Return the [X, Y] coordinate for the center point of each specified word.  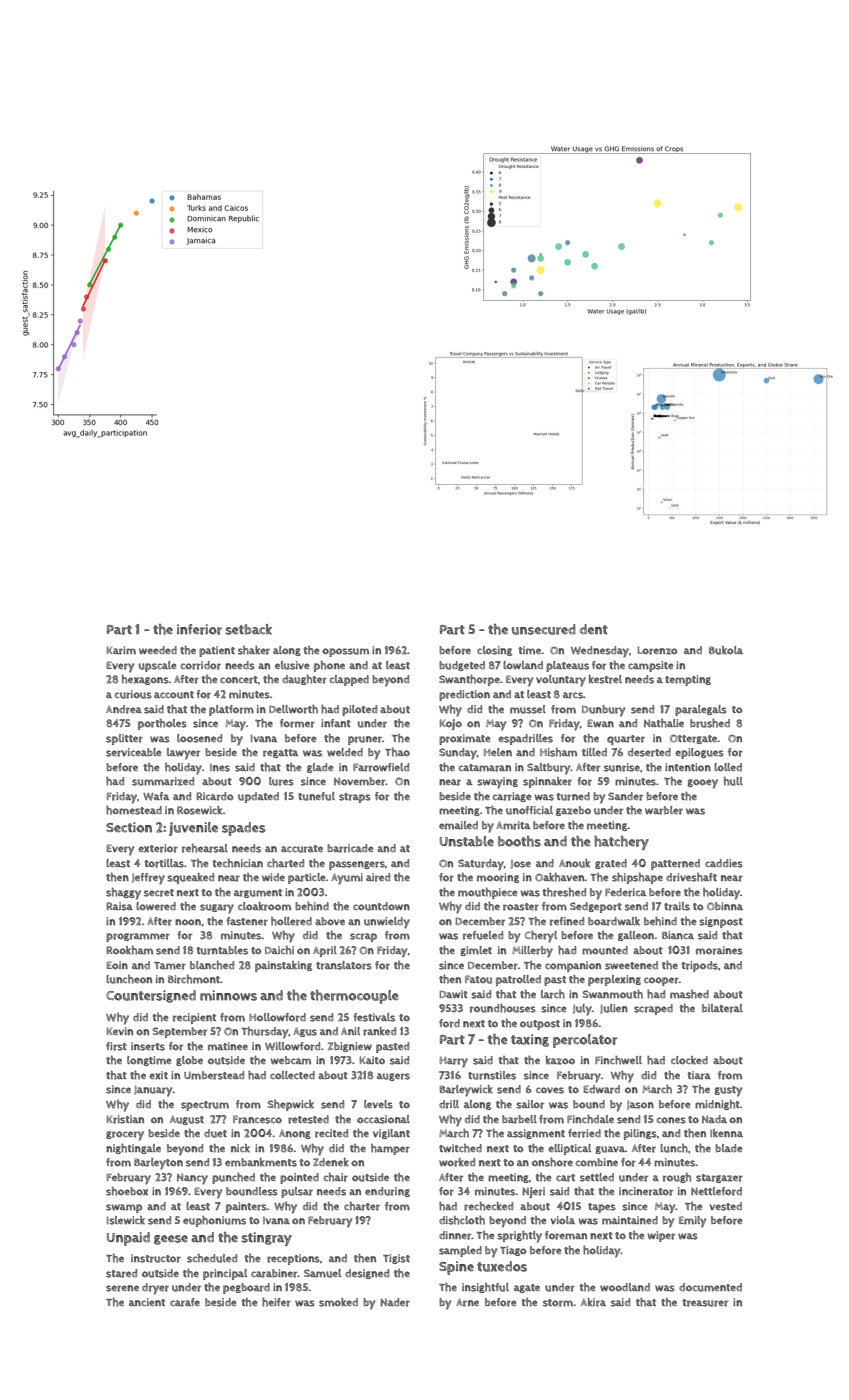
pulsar [297, 1192]
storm [558, 1303]
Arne [467, 1303]
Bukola [726, 650]
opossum [345, 652]
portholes [162, 724]
